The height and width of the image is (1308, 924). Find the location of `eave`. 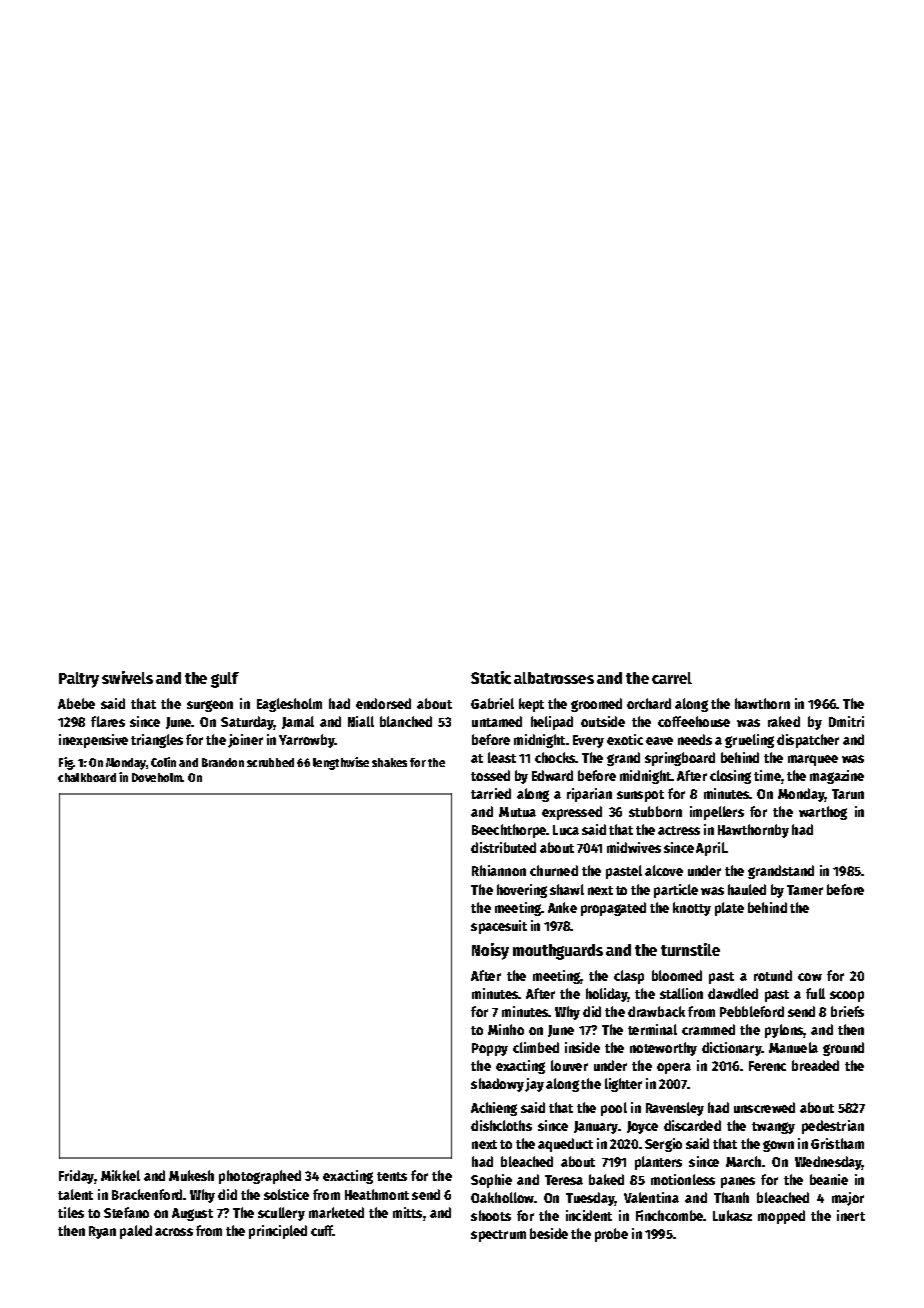

eave is located at coordinates (659, 741).
